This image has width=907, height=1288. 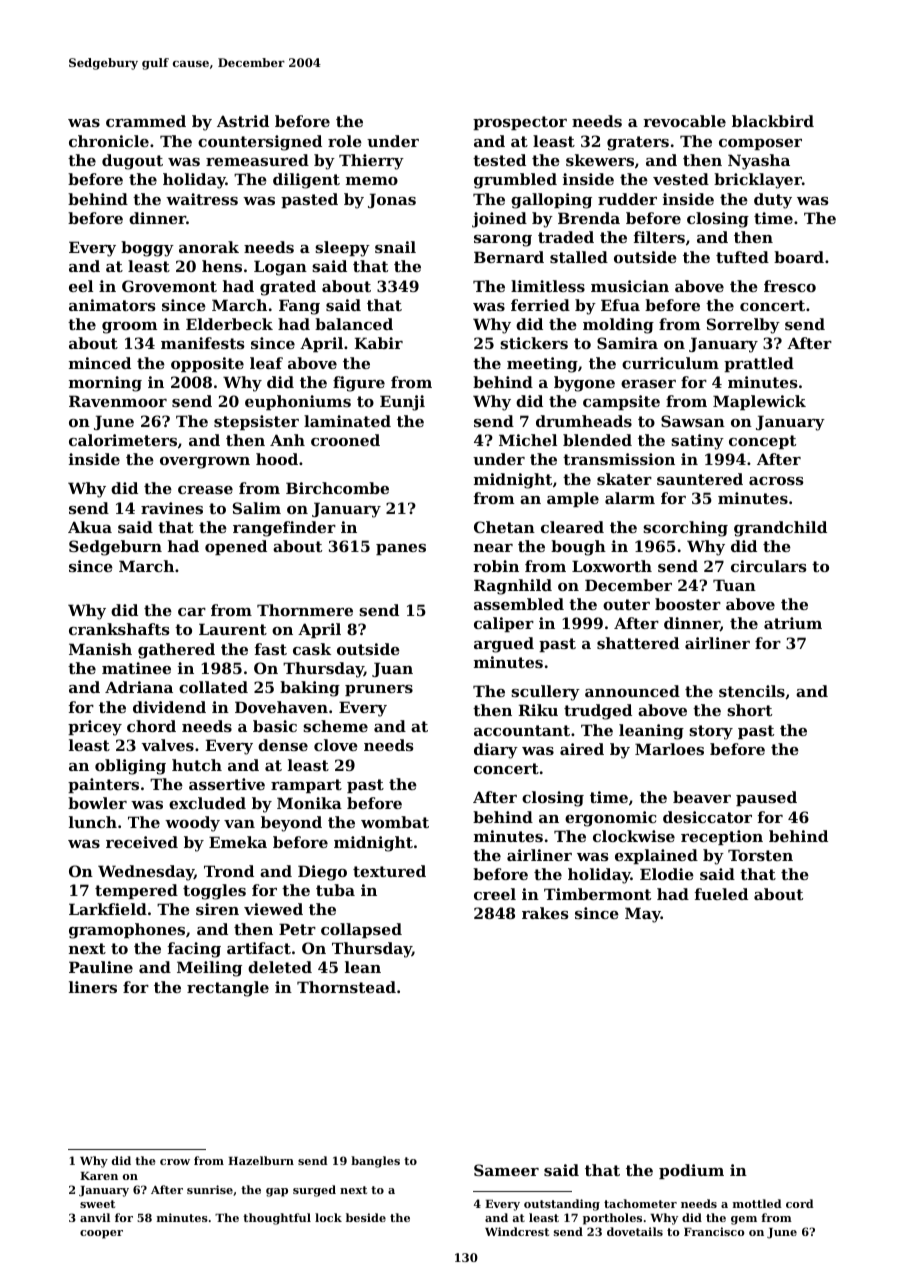 What do you see at coordinates (499, 160) in the image?
I see `tested` at bounding box center [499, 160].
